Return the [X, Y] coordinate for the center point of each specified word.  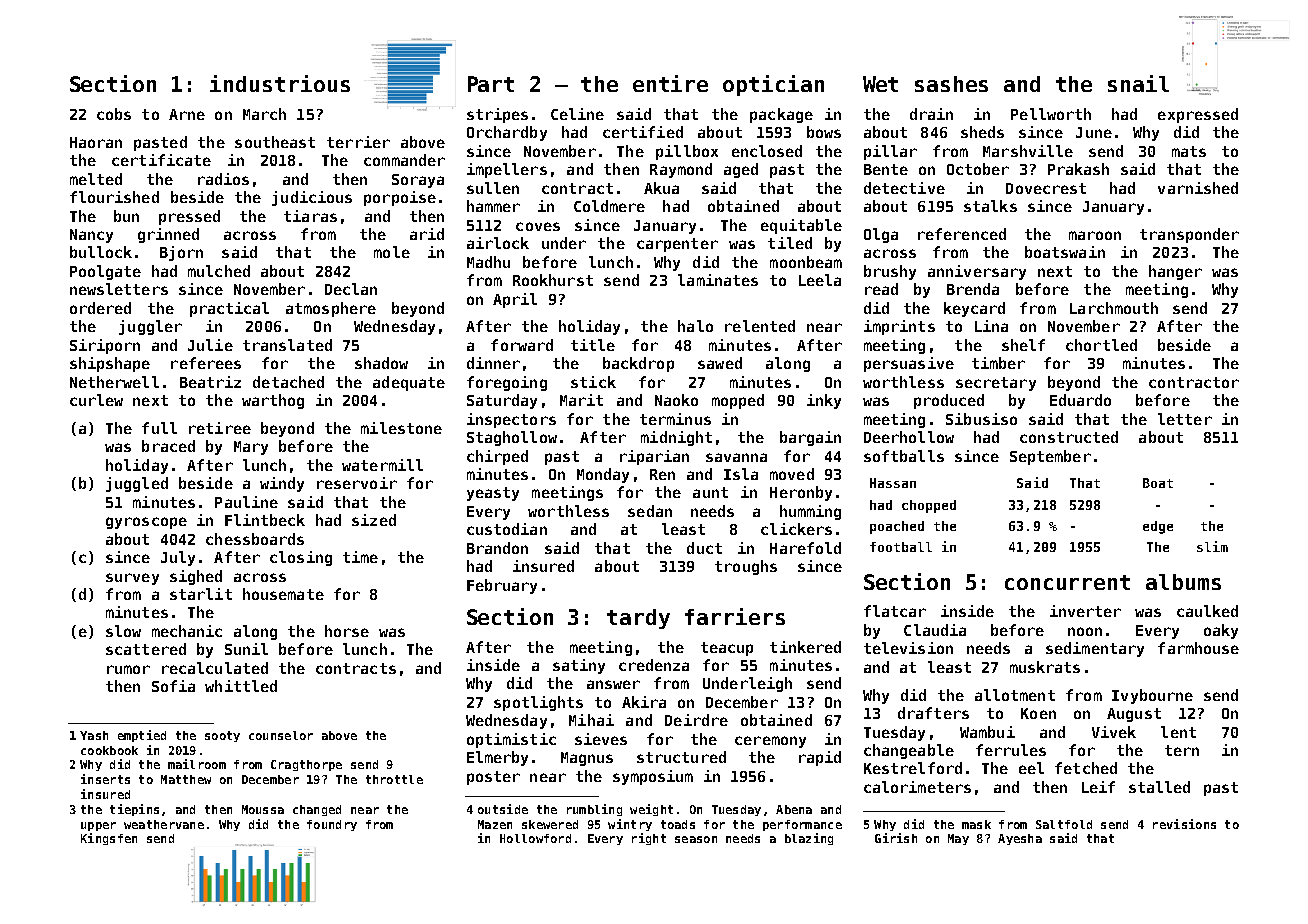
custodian [507, 529]
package [781, 115]
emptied [142, 736]
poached [897, 527]
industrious [280, 83]
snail [1138, 83]
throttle [394, 779]
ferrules [1011, 750]
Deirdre [696, 720]
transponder [1189, 235]
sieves [601, 739]
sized [374, 520]
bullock [101, 252]
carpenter [677, 245]
